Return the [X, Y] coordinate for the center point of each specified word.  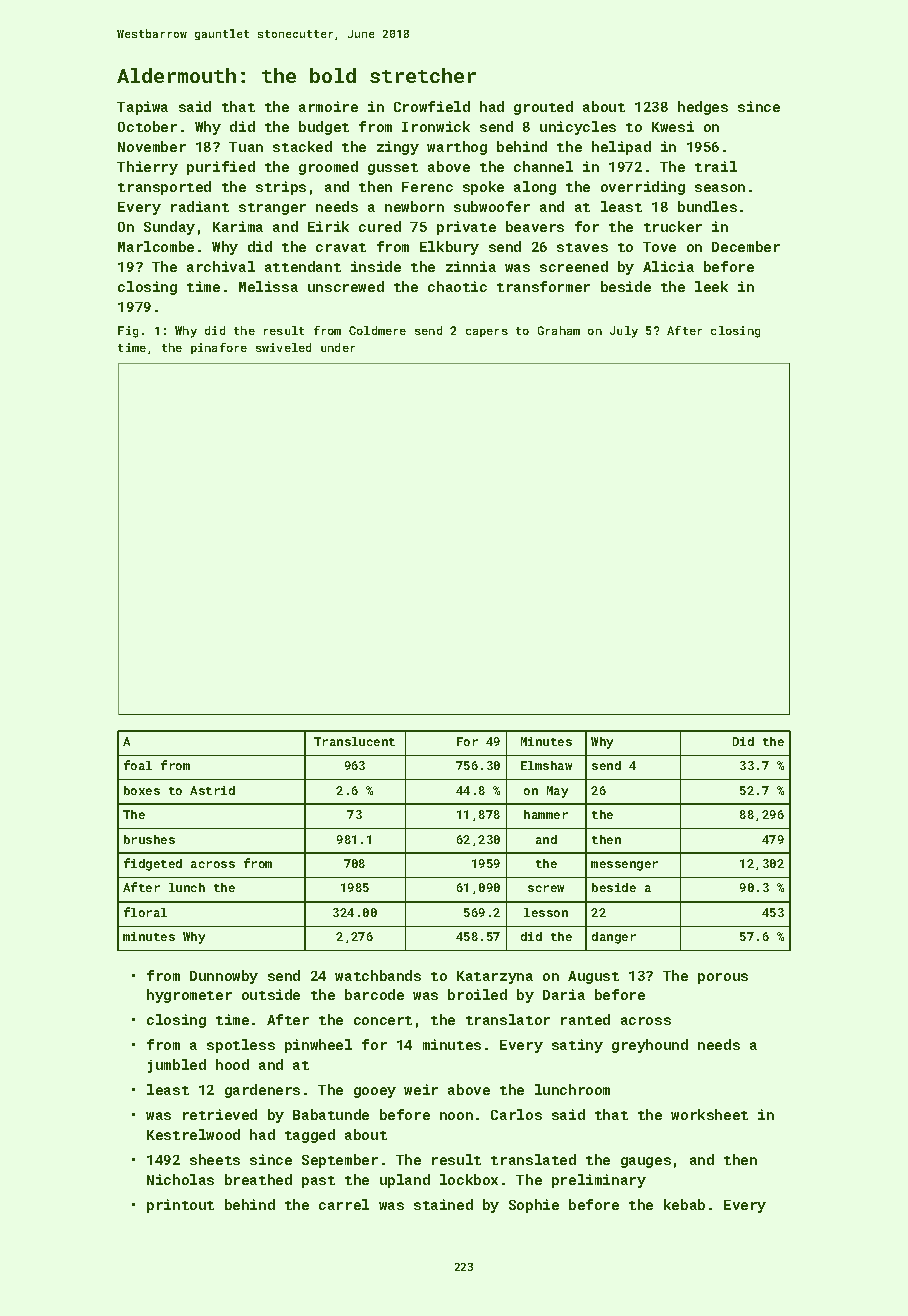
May [557, 792]
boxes [142, 790]
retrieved [220, 1114]
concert [383, 1020]
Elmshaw [546, 765]
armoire [328, 106]
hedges [703, 108]
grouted [543, 108]
